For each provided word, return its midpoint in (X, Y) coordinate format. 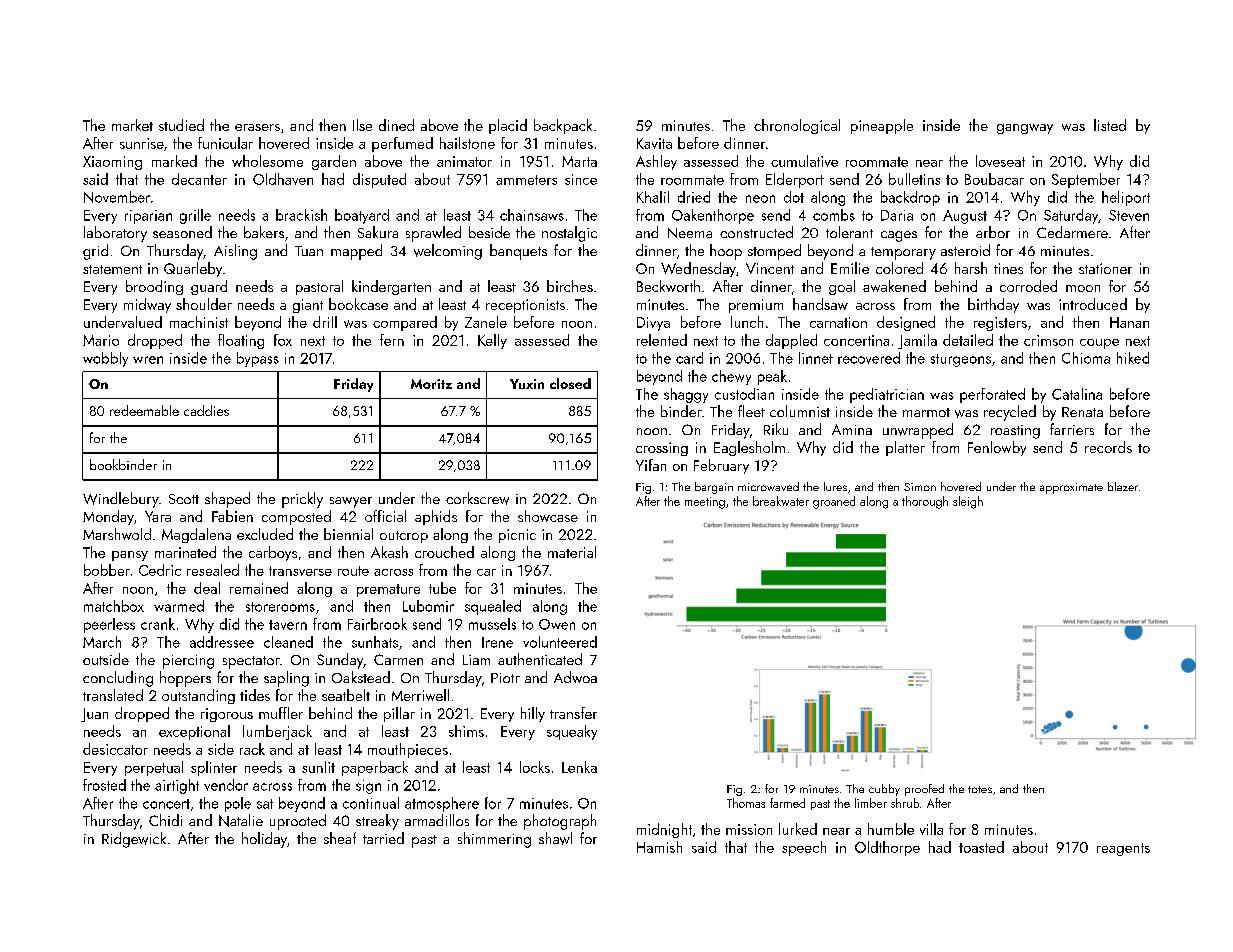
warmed (179, 606)
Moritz (431, 384)
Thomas (746, 803)
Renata (1082, 412)
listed (1110, 125)
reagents (1123, 849)
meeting (705, 503)
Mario (101, 340)
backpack (563, 126)
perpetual (154, 768)
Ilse (362, 125)
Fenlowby (997, 448)
